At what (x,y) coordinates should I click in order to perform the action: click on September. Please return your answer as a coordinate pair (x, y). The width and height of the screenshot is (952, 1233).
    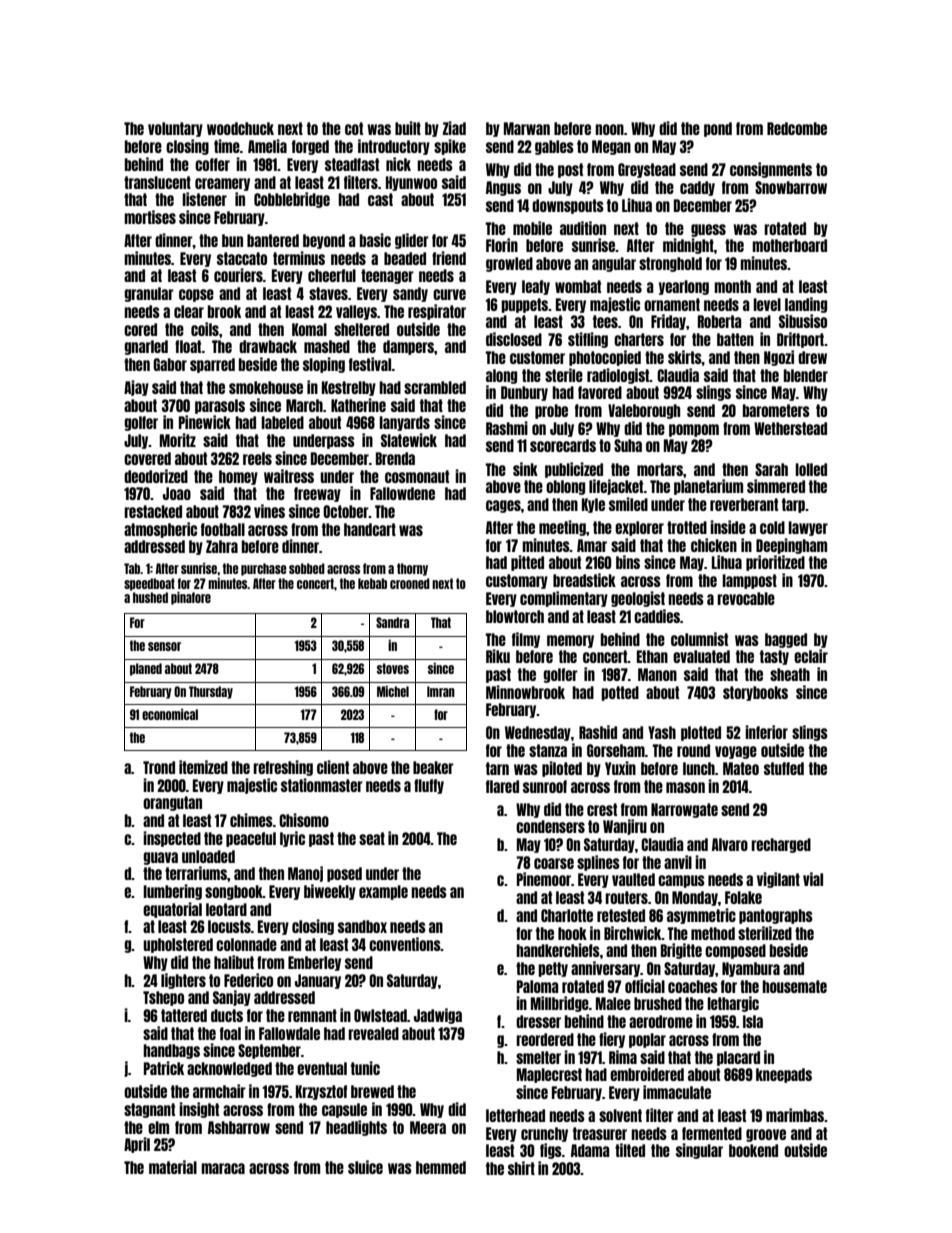
    Looking at the image, I should click on (269, 1051).
